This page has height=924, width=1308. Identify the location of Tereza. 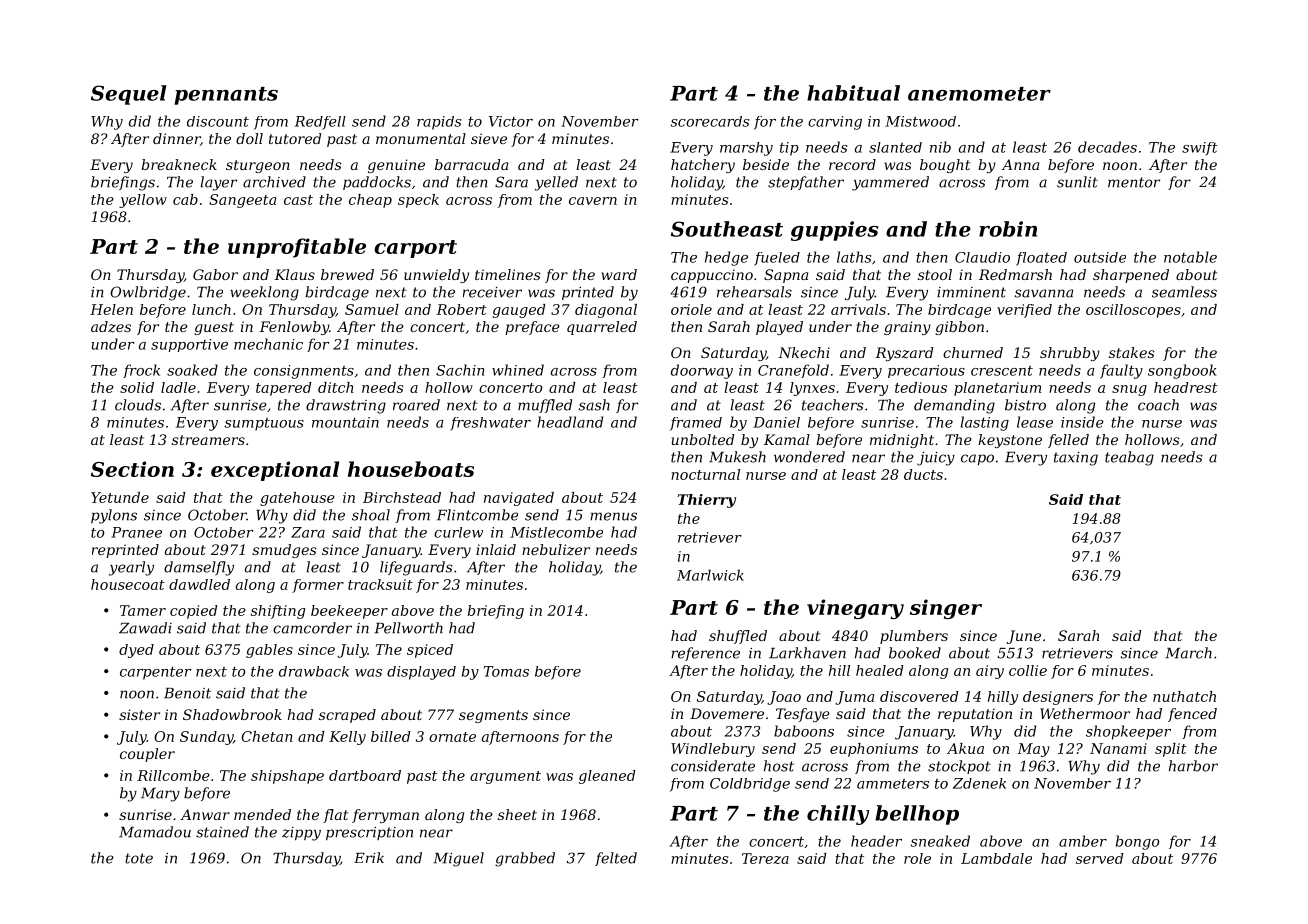
(765, 858).
